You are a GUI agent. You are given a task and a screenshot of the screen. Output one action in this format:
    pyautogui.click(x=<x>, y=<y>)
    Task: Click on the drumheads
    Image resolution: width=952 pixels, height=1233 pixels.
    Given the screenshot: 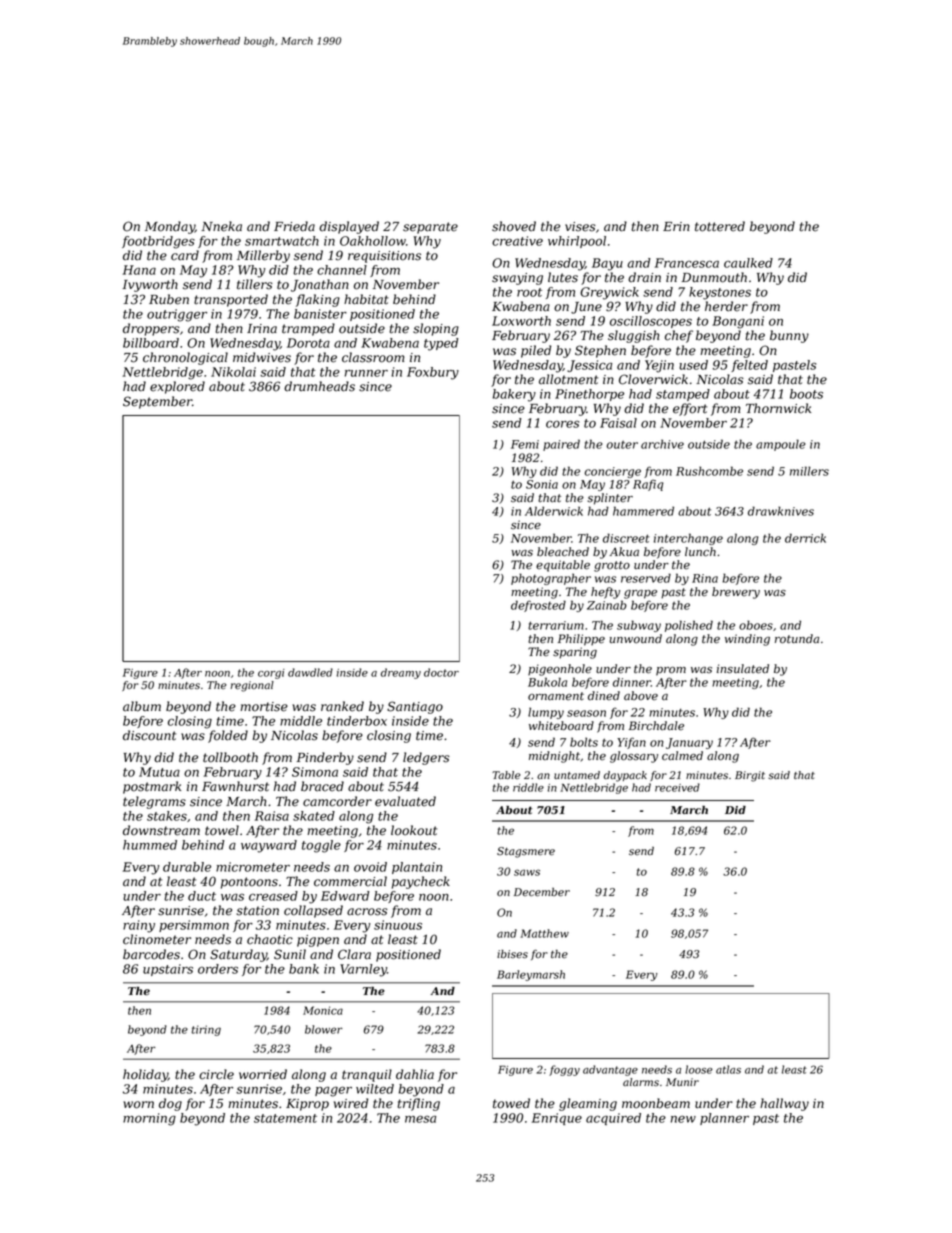 What is the action you would take?
    pyautogui.click(x=319, y=386)
